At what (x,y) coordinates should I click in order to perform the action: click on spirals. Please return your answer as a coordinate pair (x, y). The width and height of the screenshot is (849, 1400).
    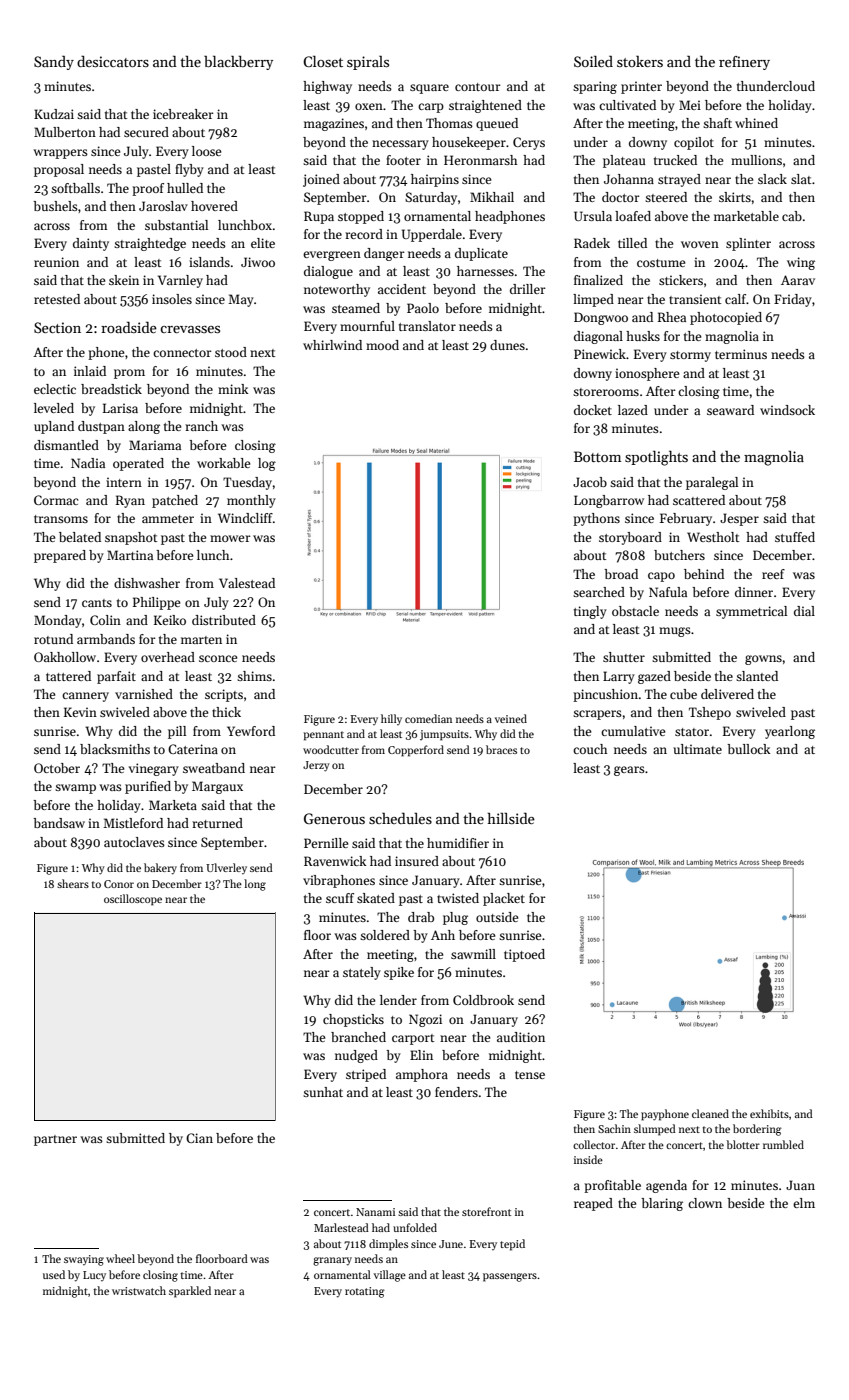
    Looking at the image, I should click on (368, 63).
